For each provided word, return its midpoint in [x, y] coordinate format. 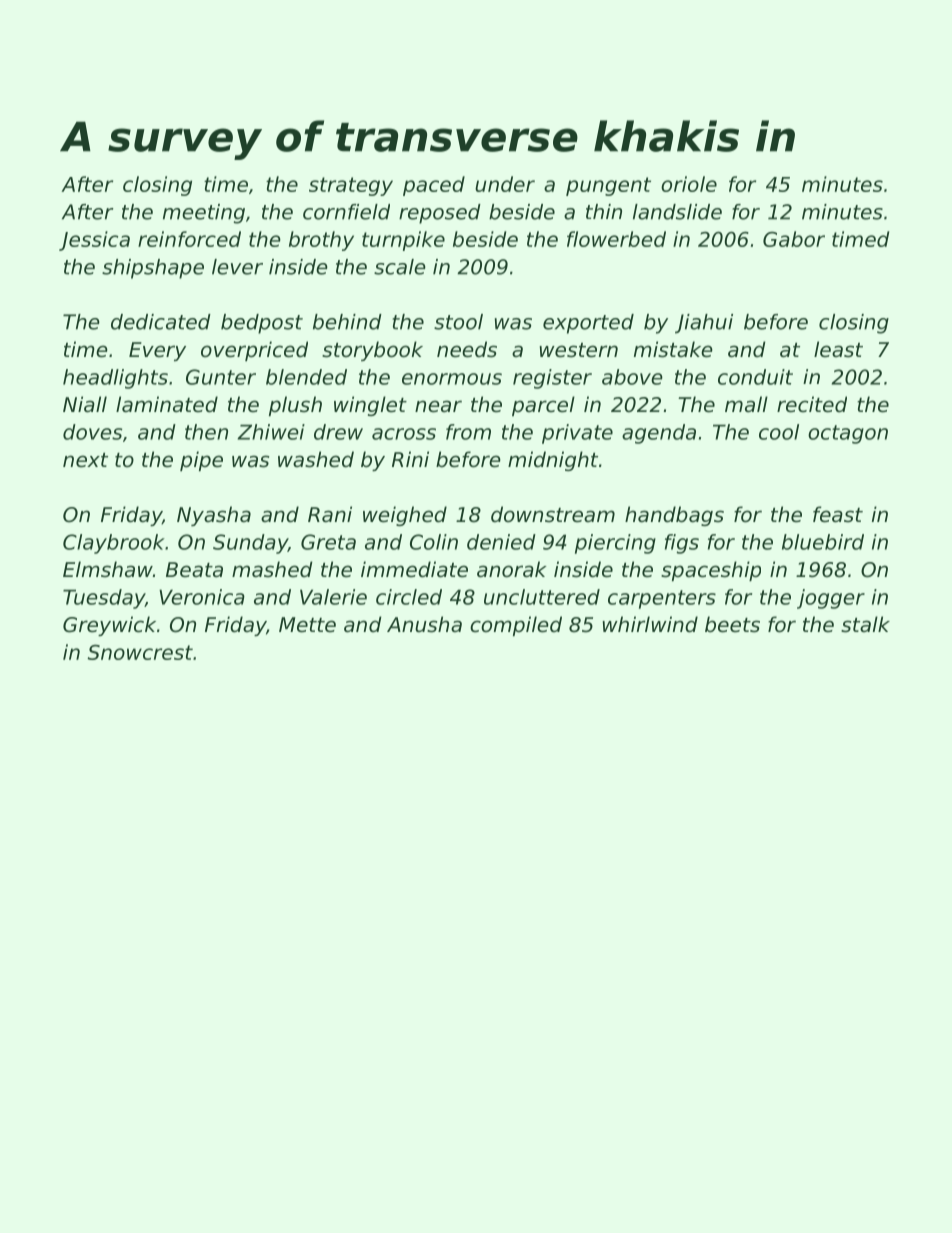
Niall [85, 404]
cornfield [346, 212]
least [838, 349]
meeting [204, 214]
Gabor [794, 239]
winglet [370, 406]
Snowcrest [140, 652]
